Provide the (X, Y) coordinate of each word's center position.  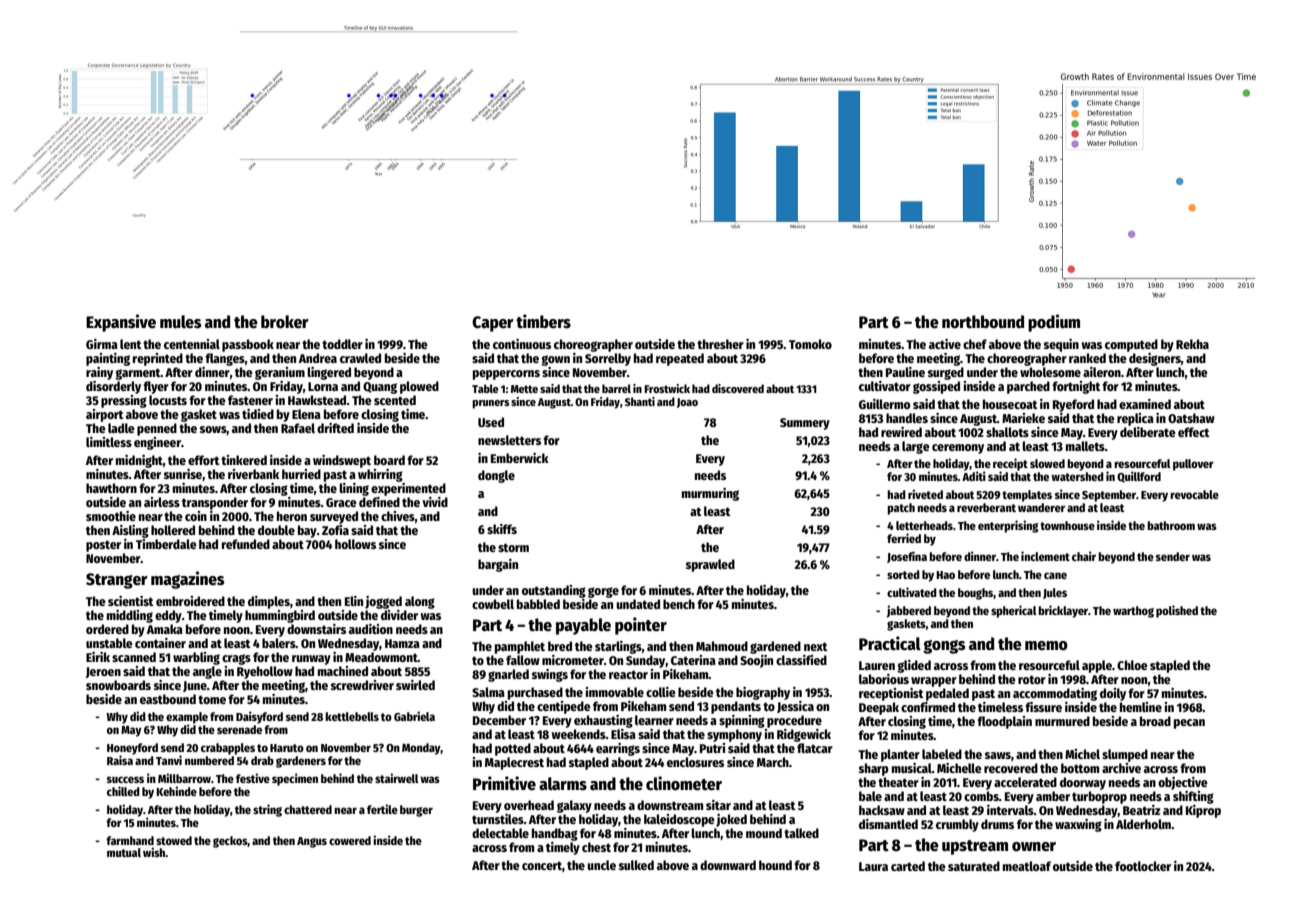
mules (181, 322)
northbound (983, 322)
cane (1055, 575)
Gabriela (414, 716)
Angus (312, 842)
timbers (543, 321)
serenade (239, 729)
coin (196, 516)
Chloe (1132, 665)
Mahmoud (722, 646)
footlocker (1143, 866)
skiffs (502, 529)
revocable (1194, 494)
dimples (269, 602)
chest (596, 847)
